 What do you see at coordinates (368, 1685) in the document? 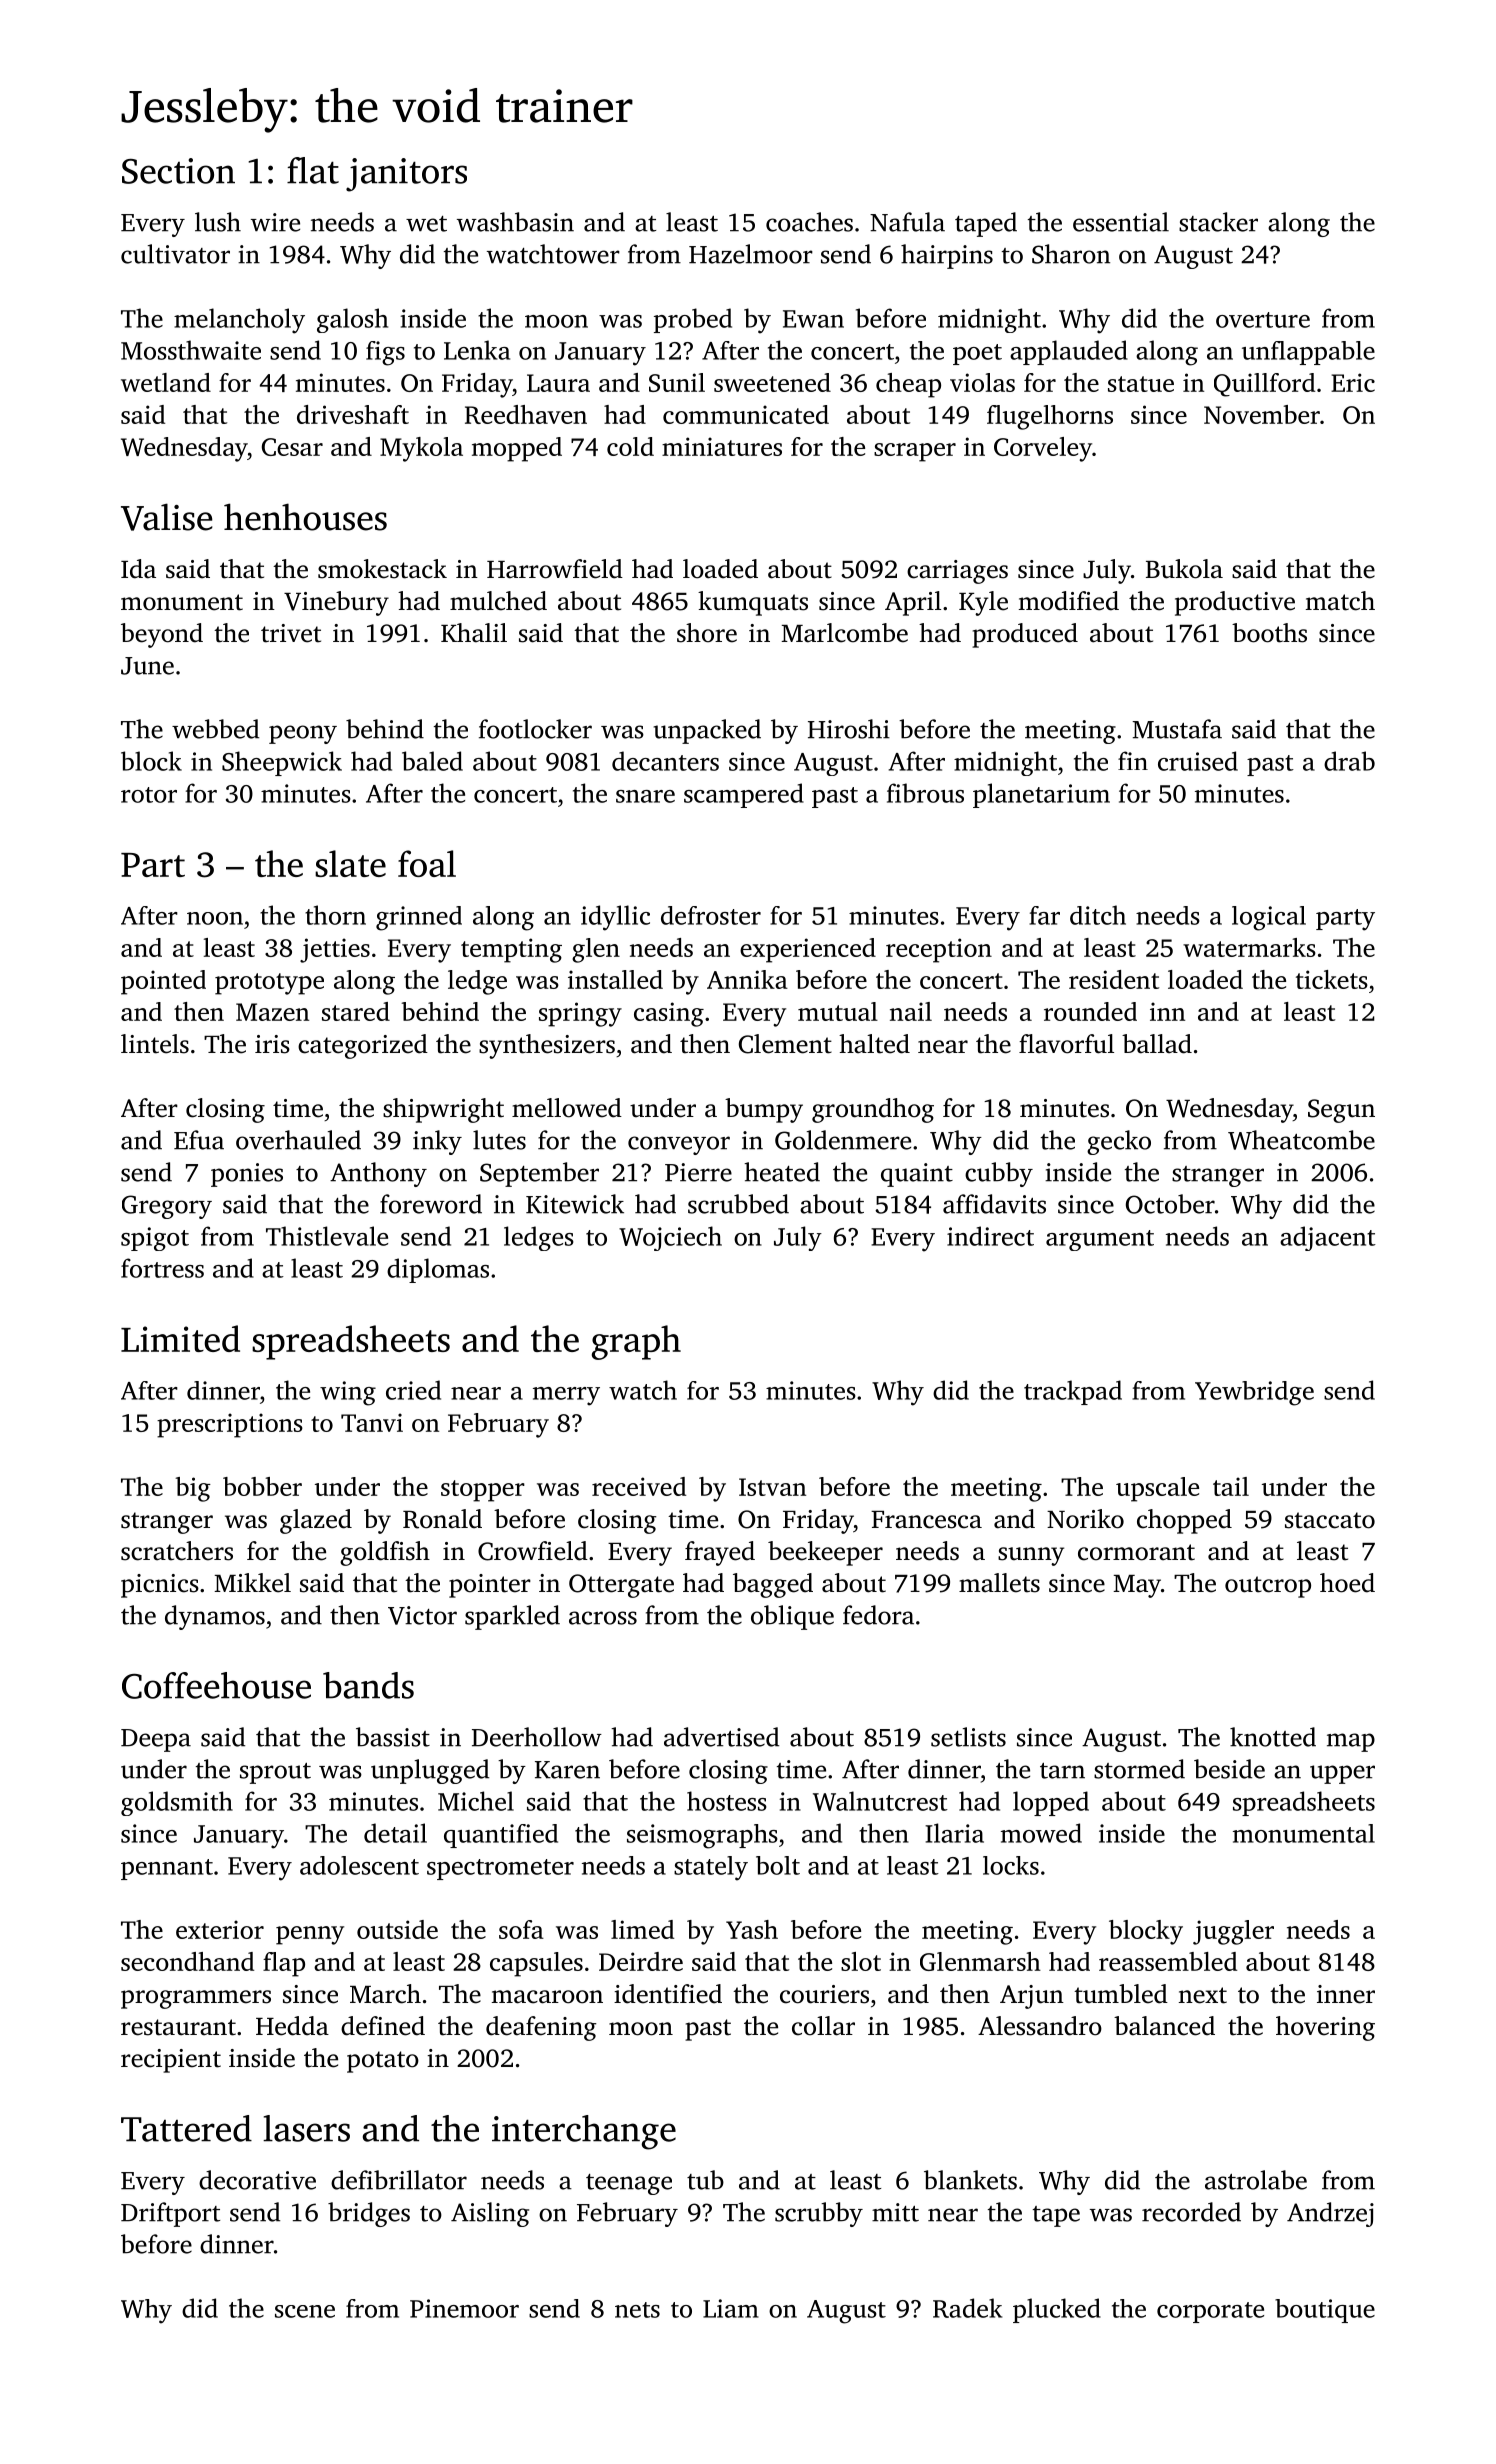
I see `bands` at bounding box center [368, 1685].
